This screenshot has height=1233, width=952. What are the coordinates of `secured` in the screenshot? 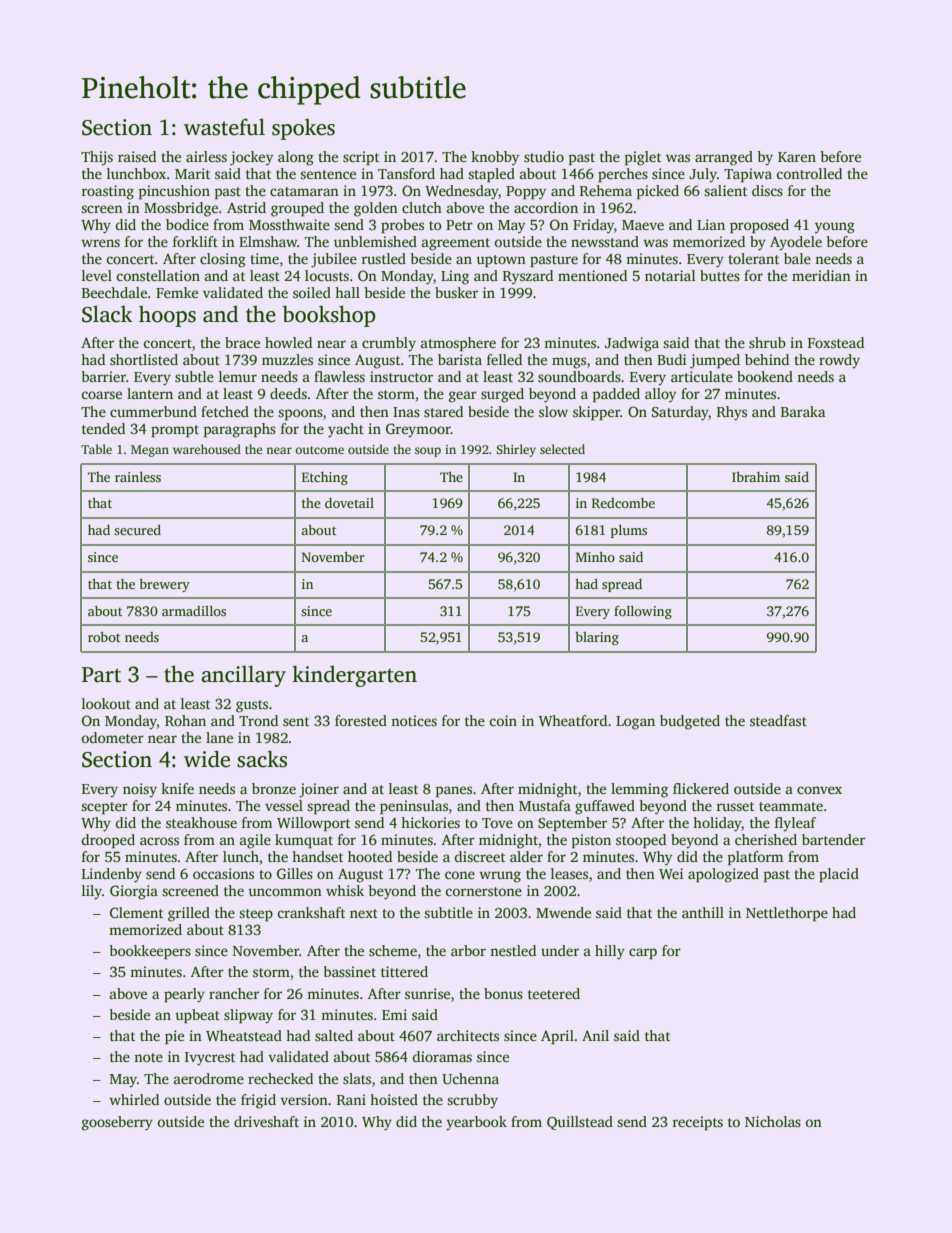 It's located at (137, 529).
